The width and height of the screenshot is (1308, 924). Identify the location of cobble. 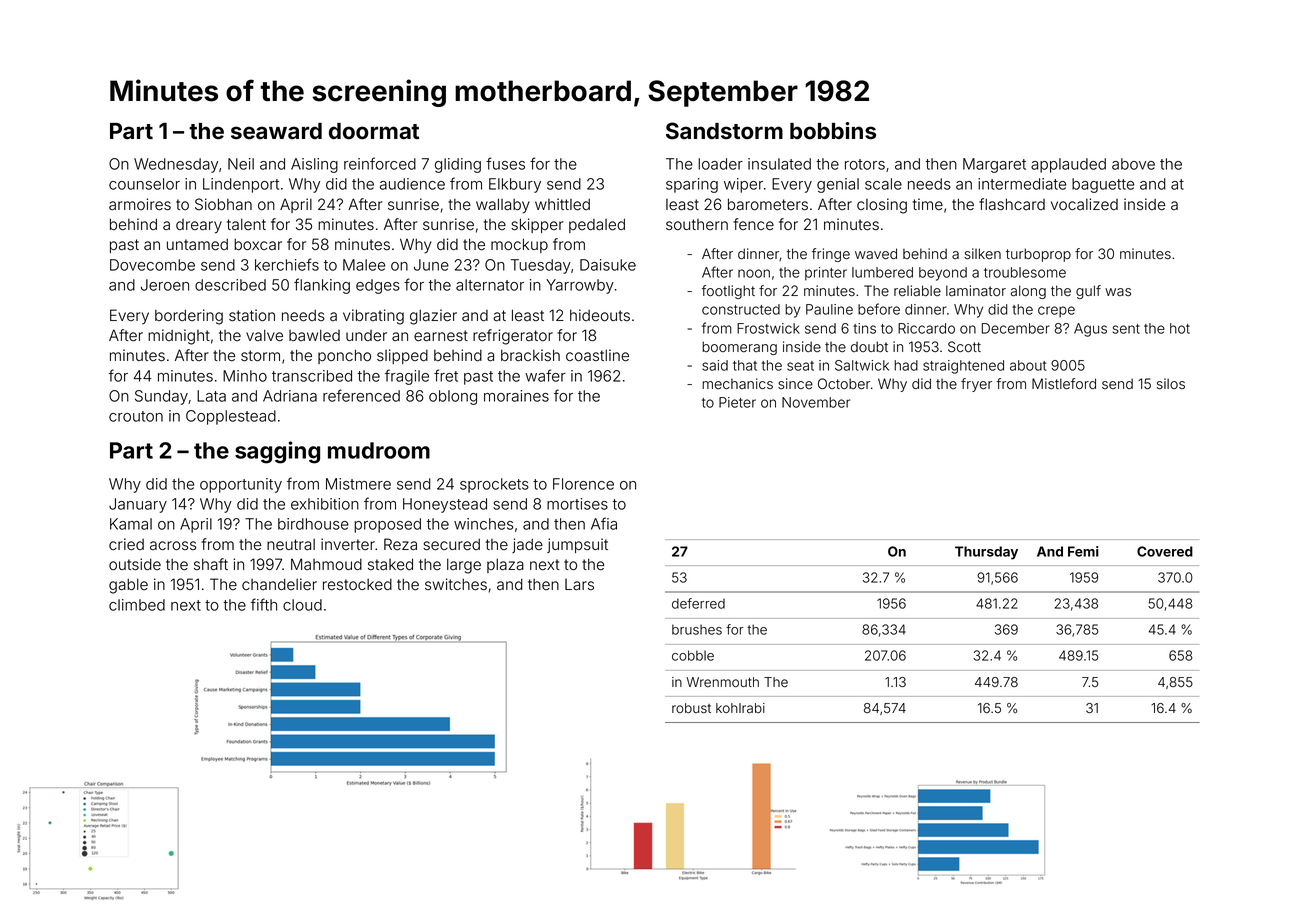
(693, 655).
